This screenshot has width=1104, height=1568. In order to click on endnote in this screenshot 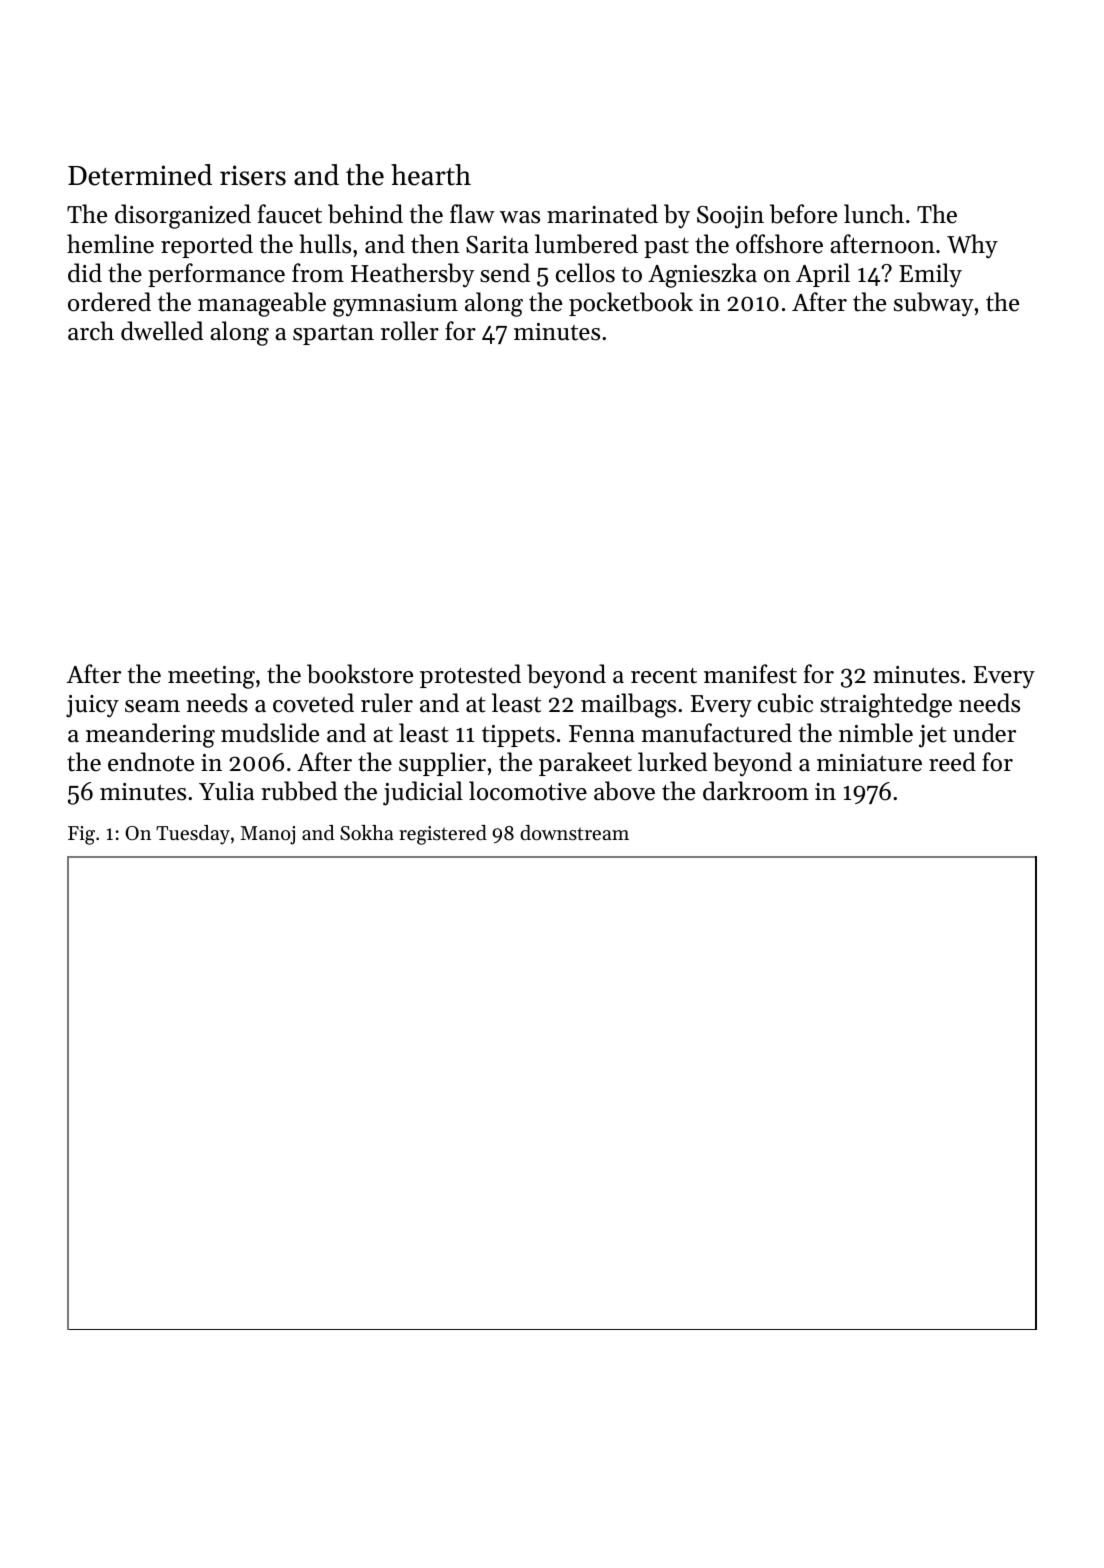, I will do `click(151, 762)`.
